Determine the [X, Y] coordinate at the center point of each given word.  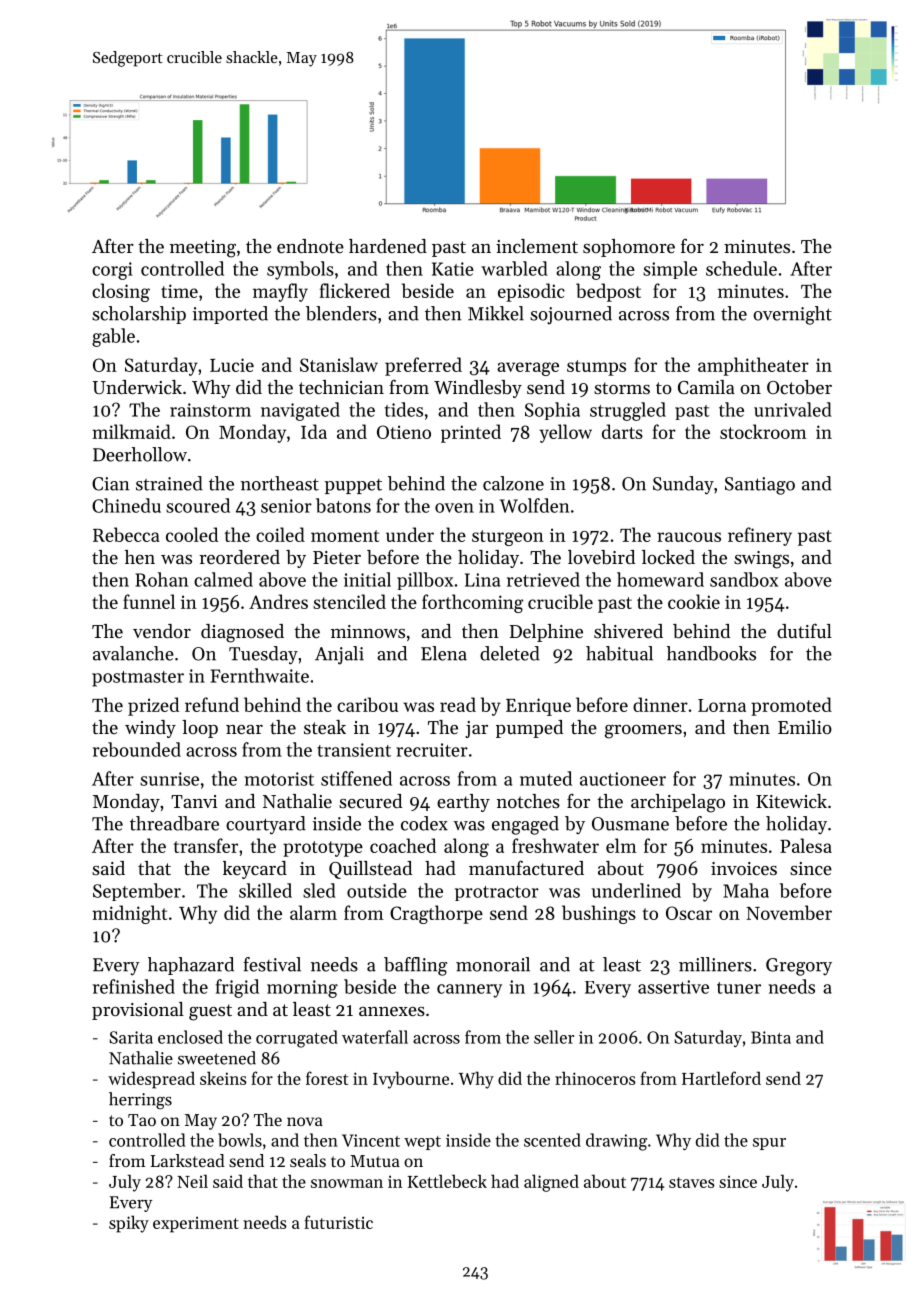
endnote [310, 246]
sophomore [629, 248]
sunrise [169, 779]
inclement [537, 246]
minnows [368, 631]
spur [769, 1144]
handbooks [711, 653]
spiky [129, 1224]
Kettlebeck [447, 1181]
